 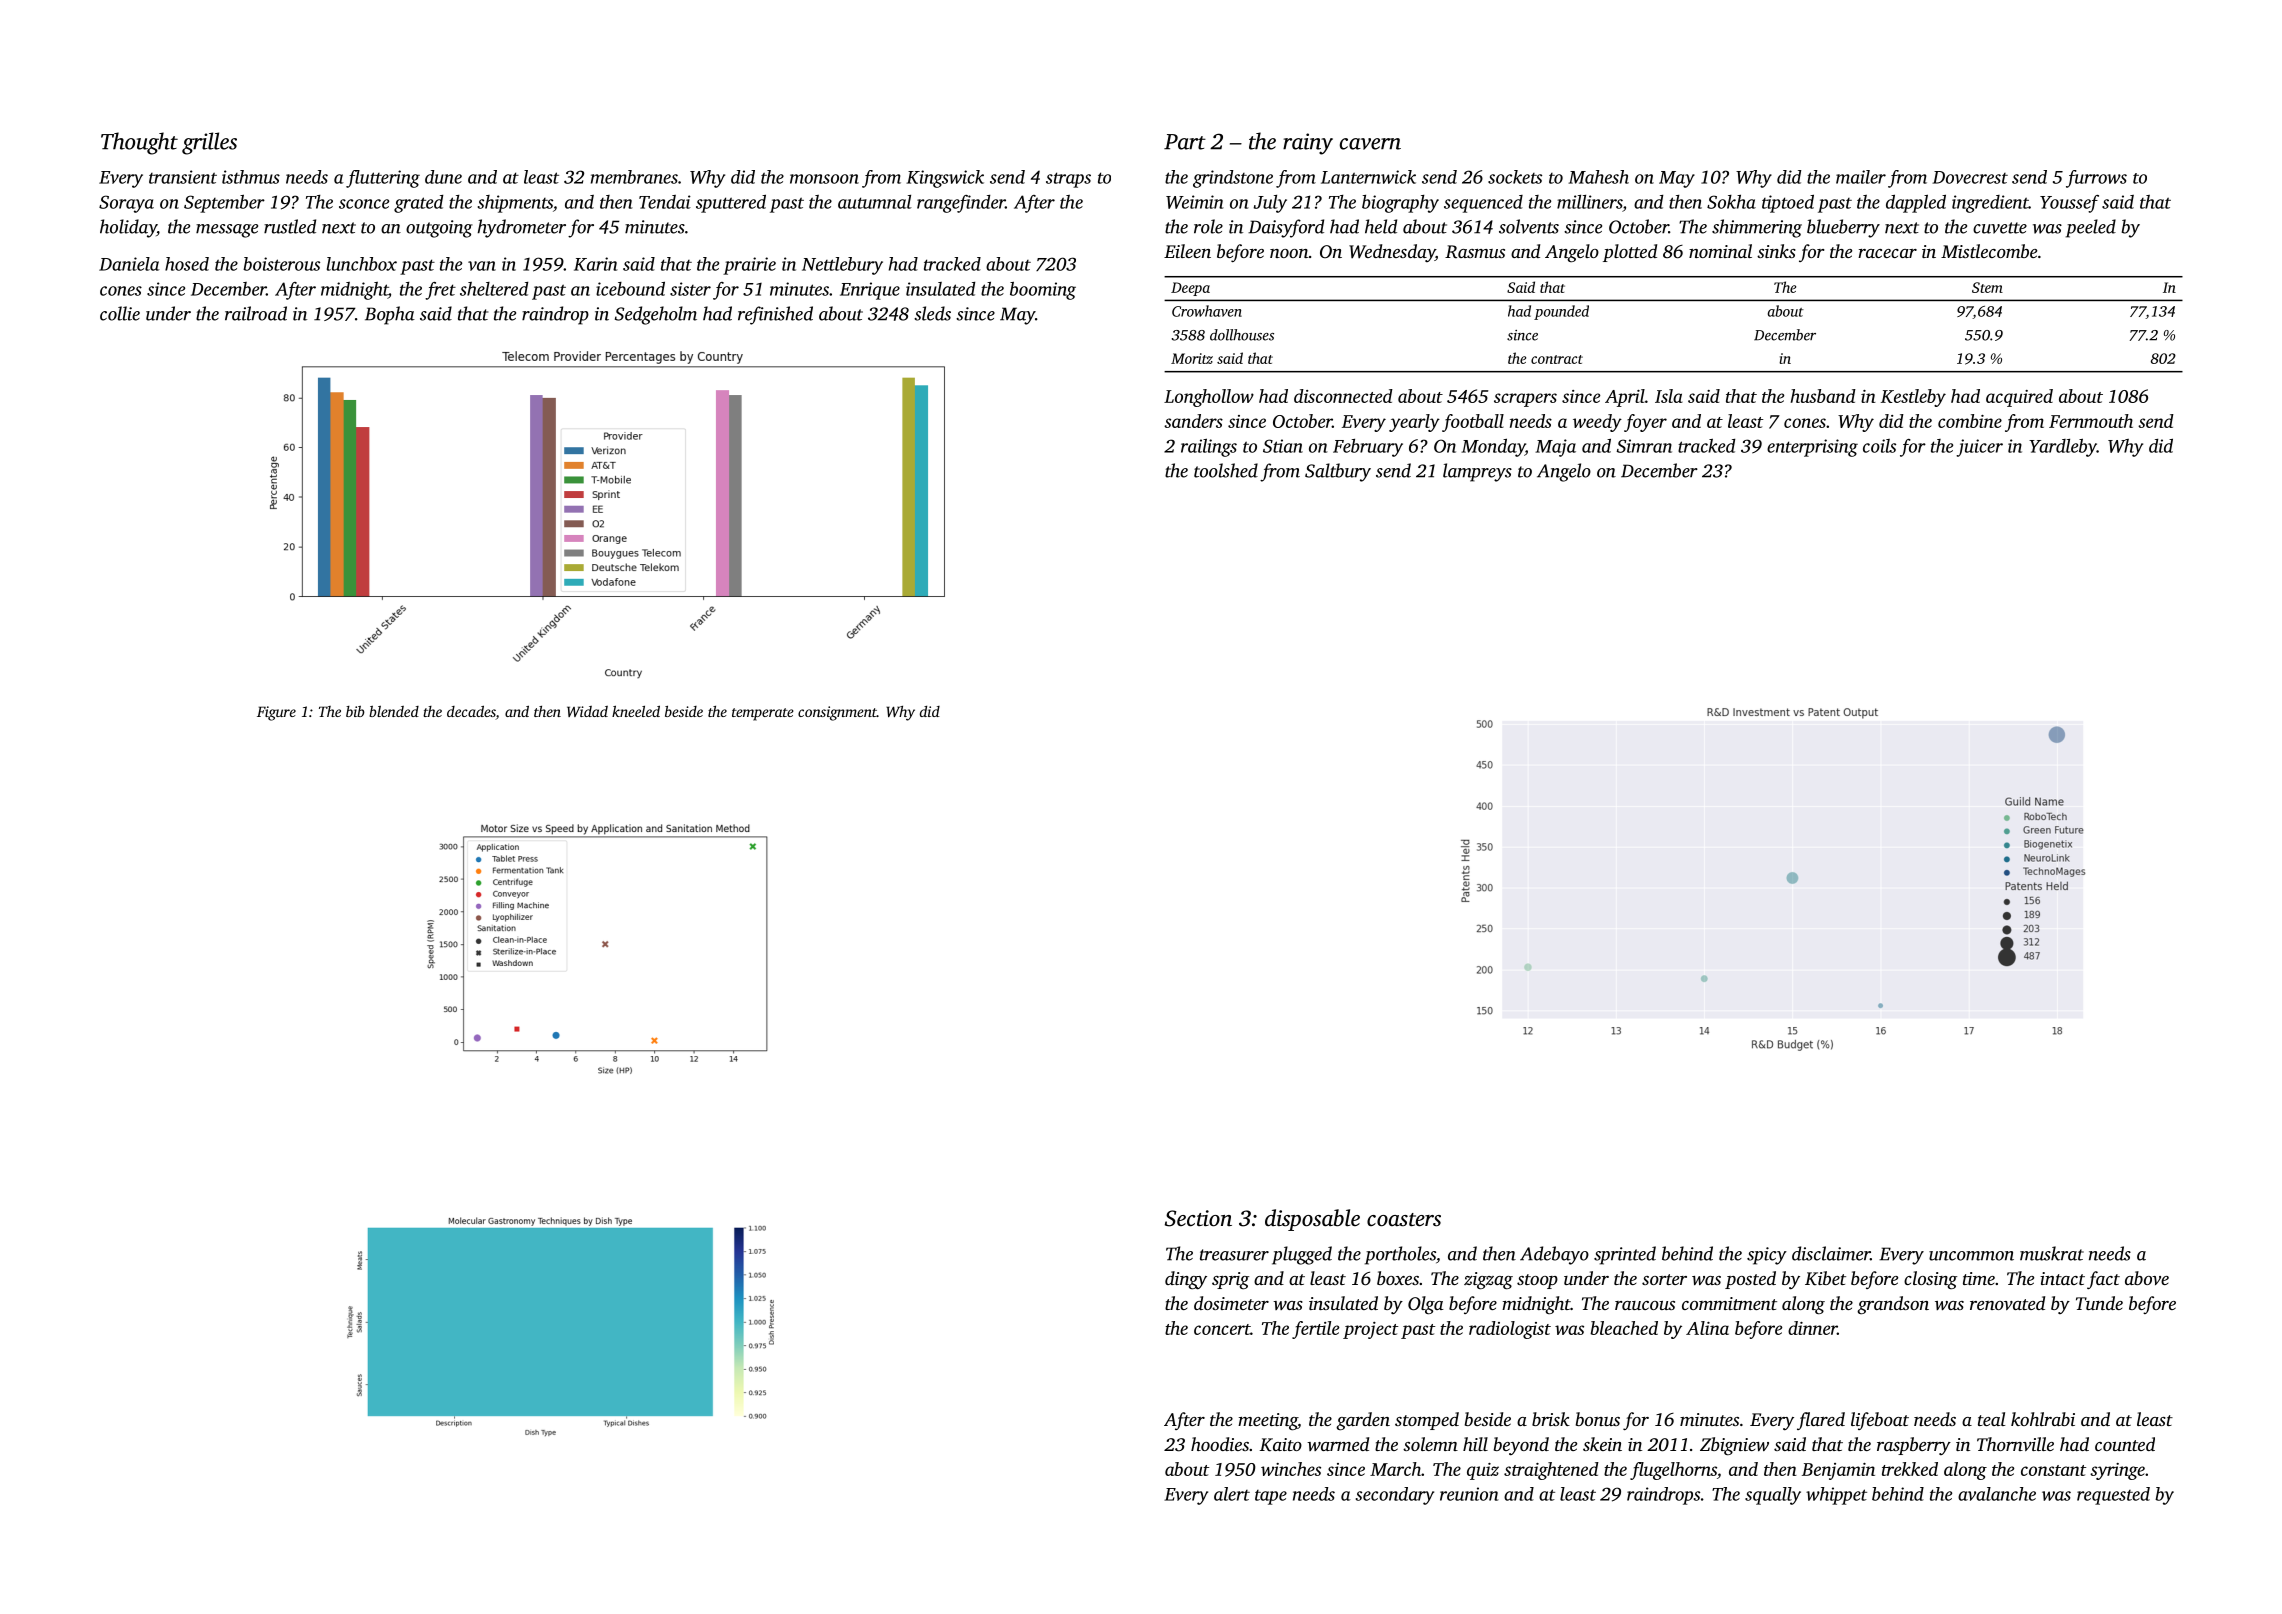 I want to click on Yardleby, so click(x=2063, y=447).
